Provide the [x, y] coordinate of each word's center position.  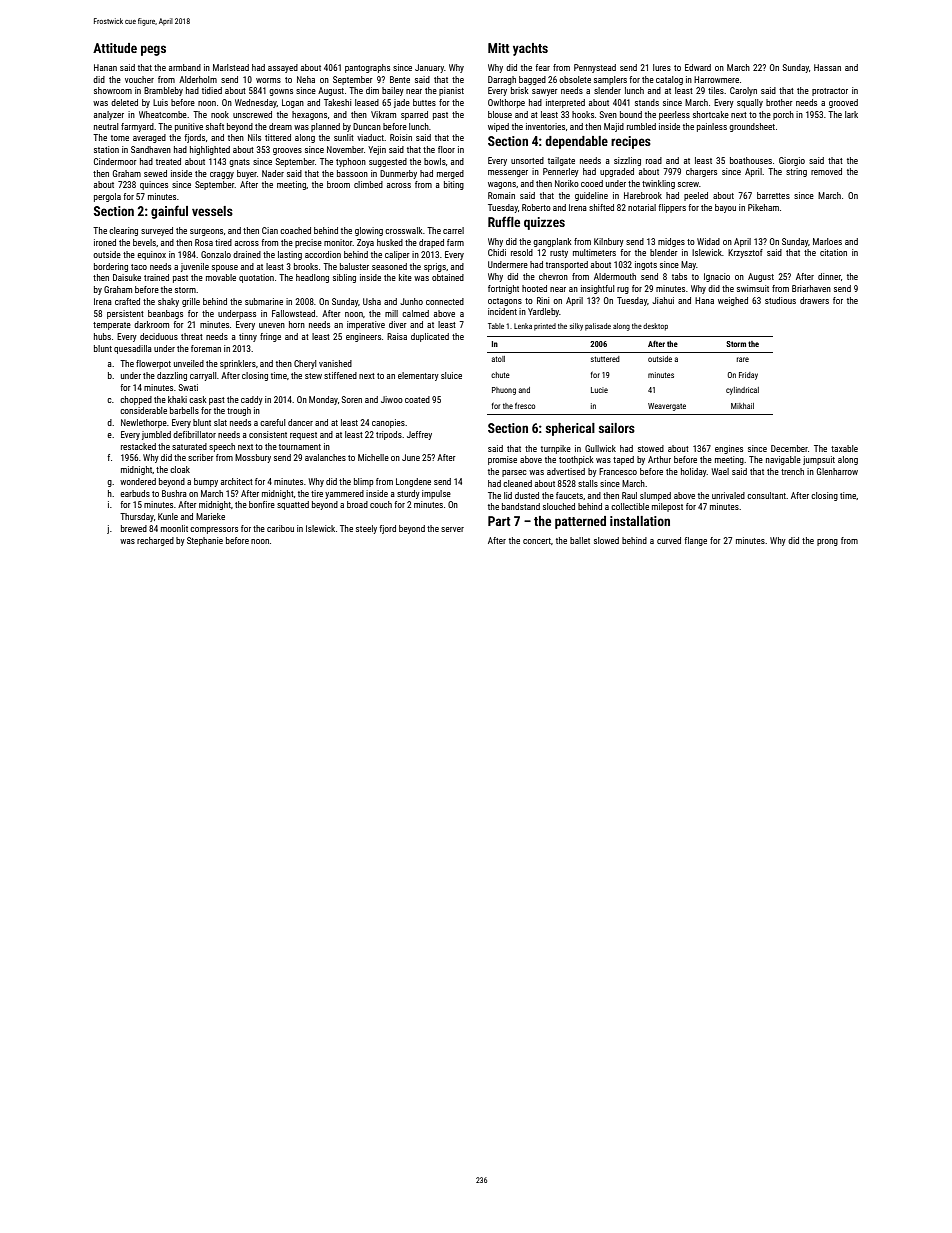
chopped [136, 400]
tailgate [561, 161]
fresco [525, 405]
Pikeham [763, 207]
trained [156, 277]
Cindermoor [115, 161]
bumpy [206, 482]
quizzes [544, 223]
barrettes [773, 195]
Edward [698, 67]
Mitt [499, 48]
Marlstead [231, 67]
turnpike [556, 449]
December [789, 448]
